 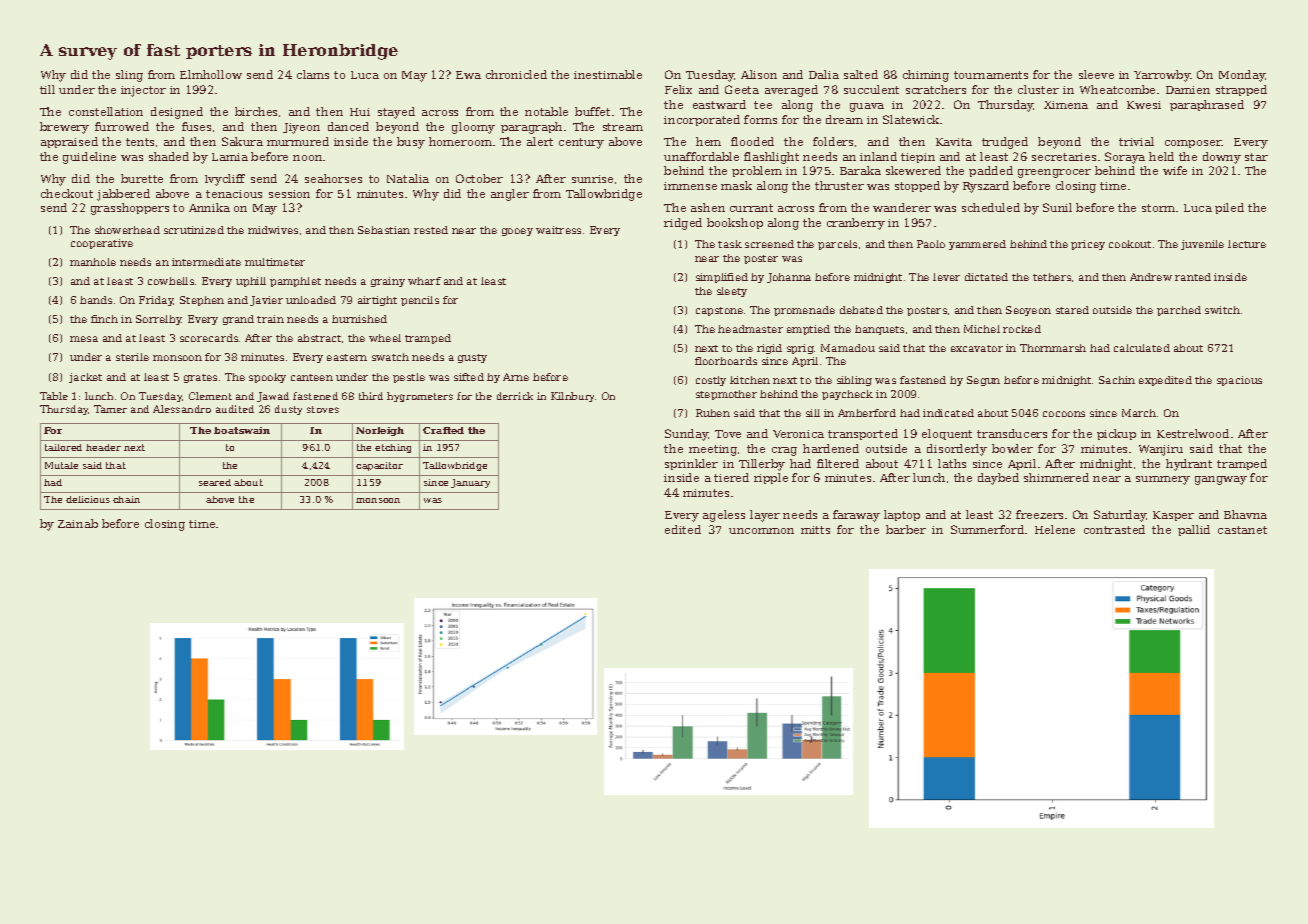 What do you see at coordinates (608, 74) in the document?
I see `inestimable` at bounding box center [608, 74].
